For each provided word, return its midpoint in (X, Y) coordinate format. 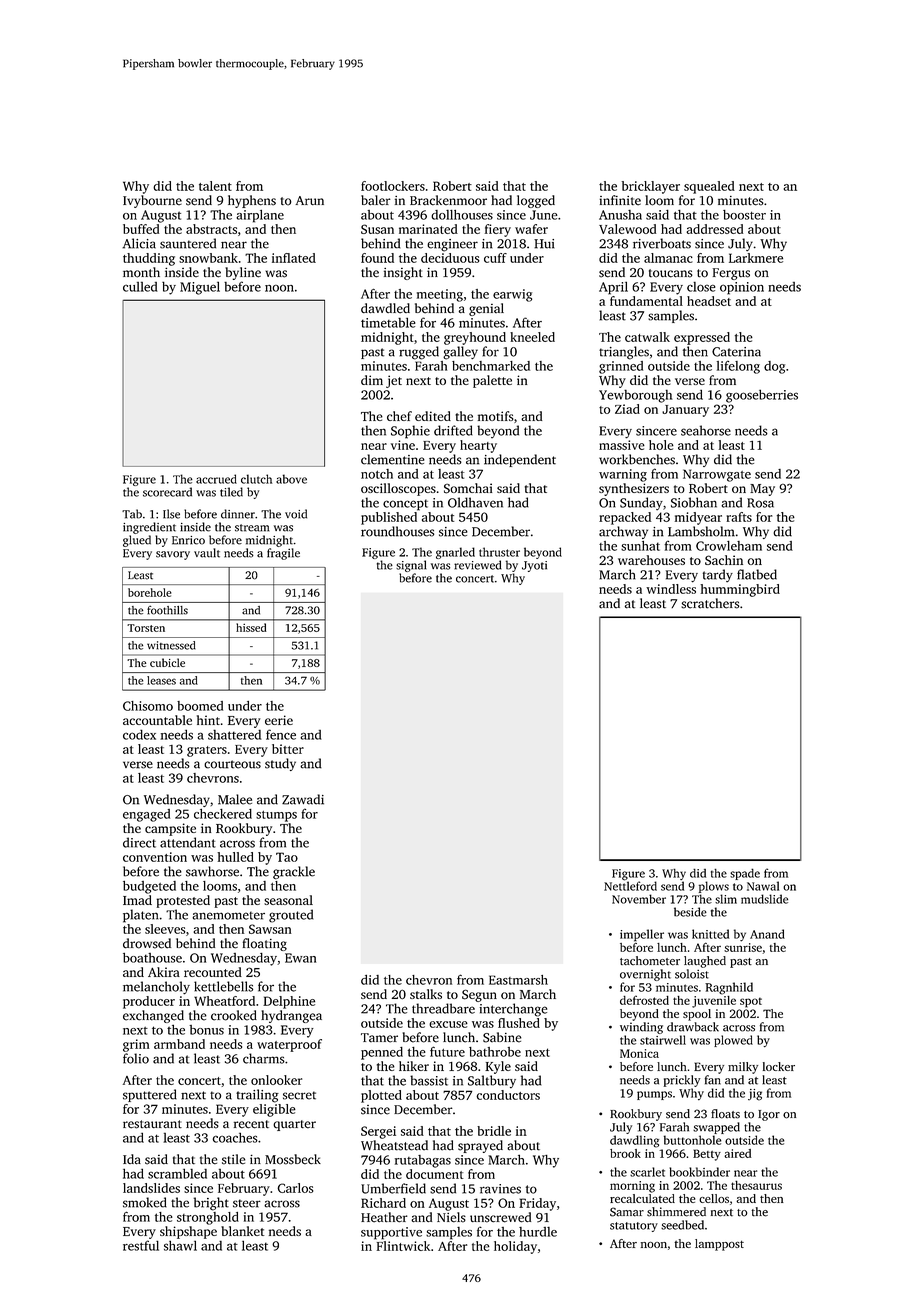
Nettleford (630, 886)
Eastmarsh (518, 980)
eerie (279, 720)
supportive (391, 1233)
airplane (260, 216)
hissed (251, 627)
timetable (388, 323)
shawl (180, 1246)
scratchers (710, 603)
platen (140, 916)
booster (744, 215)
